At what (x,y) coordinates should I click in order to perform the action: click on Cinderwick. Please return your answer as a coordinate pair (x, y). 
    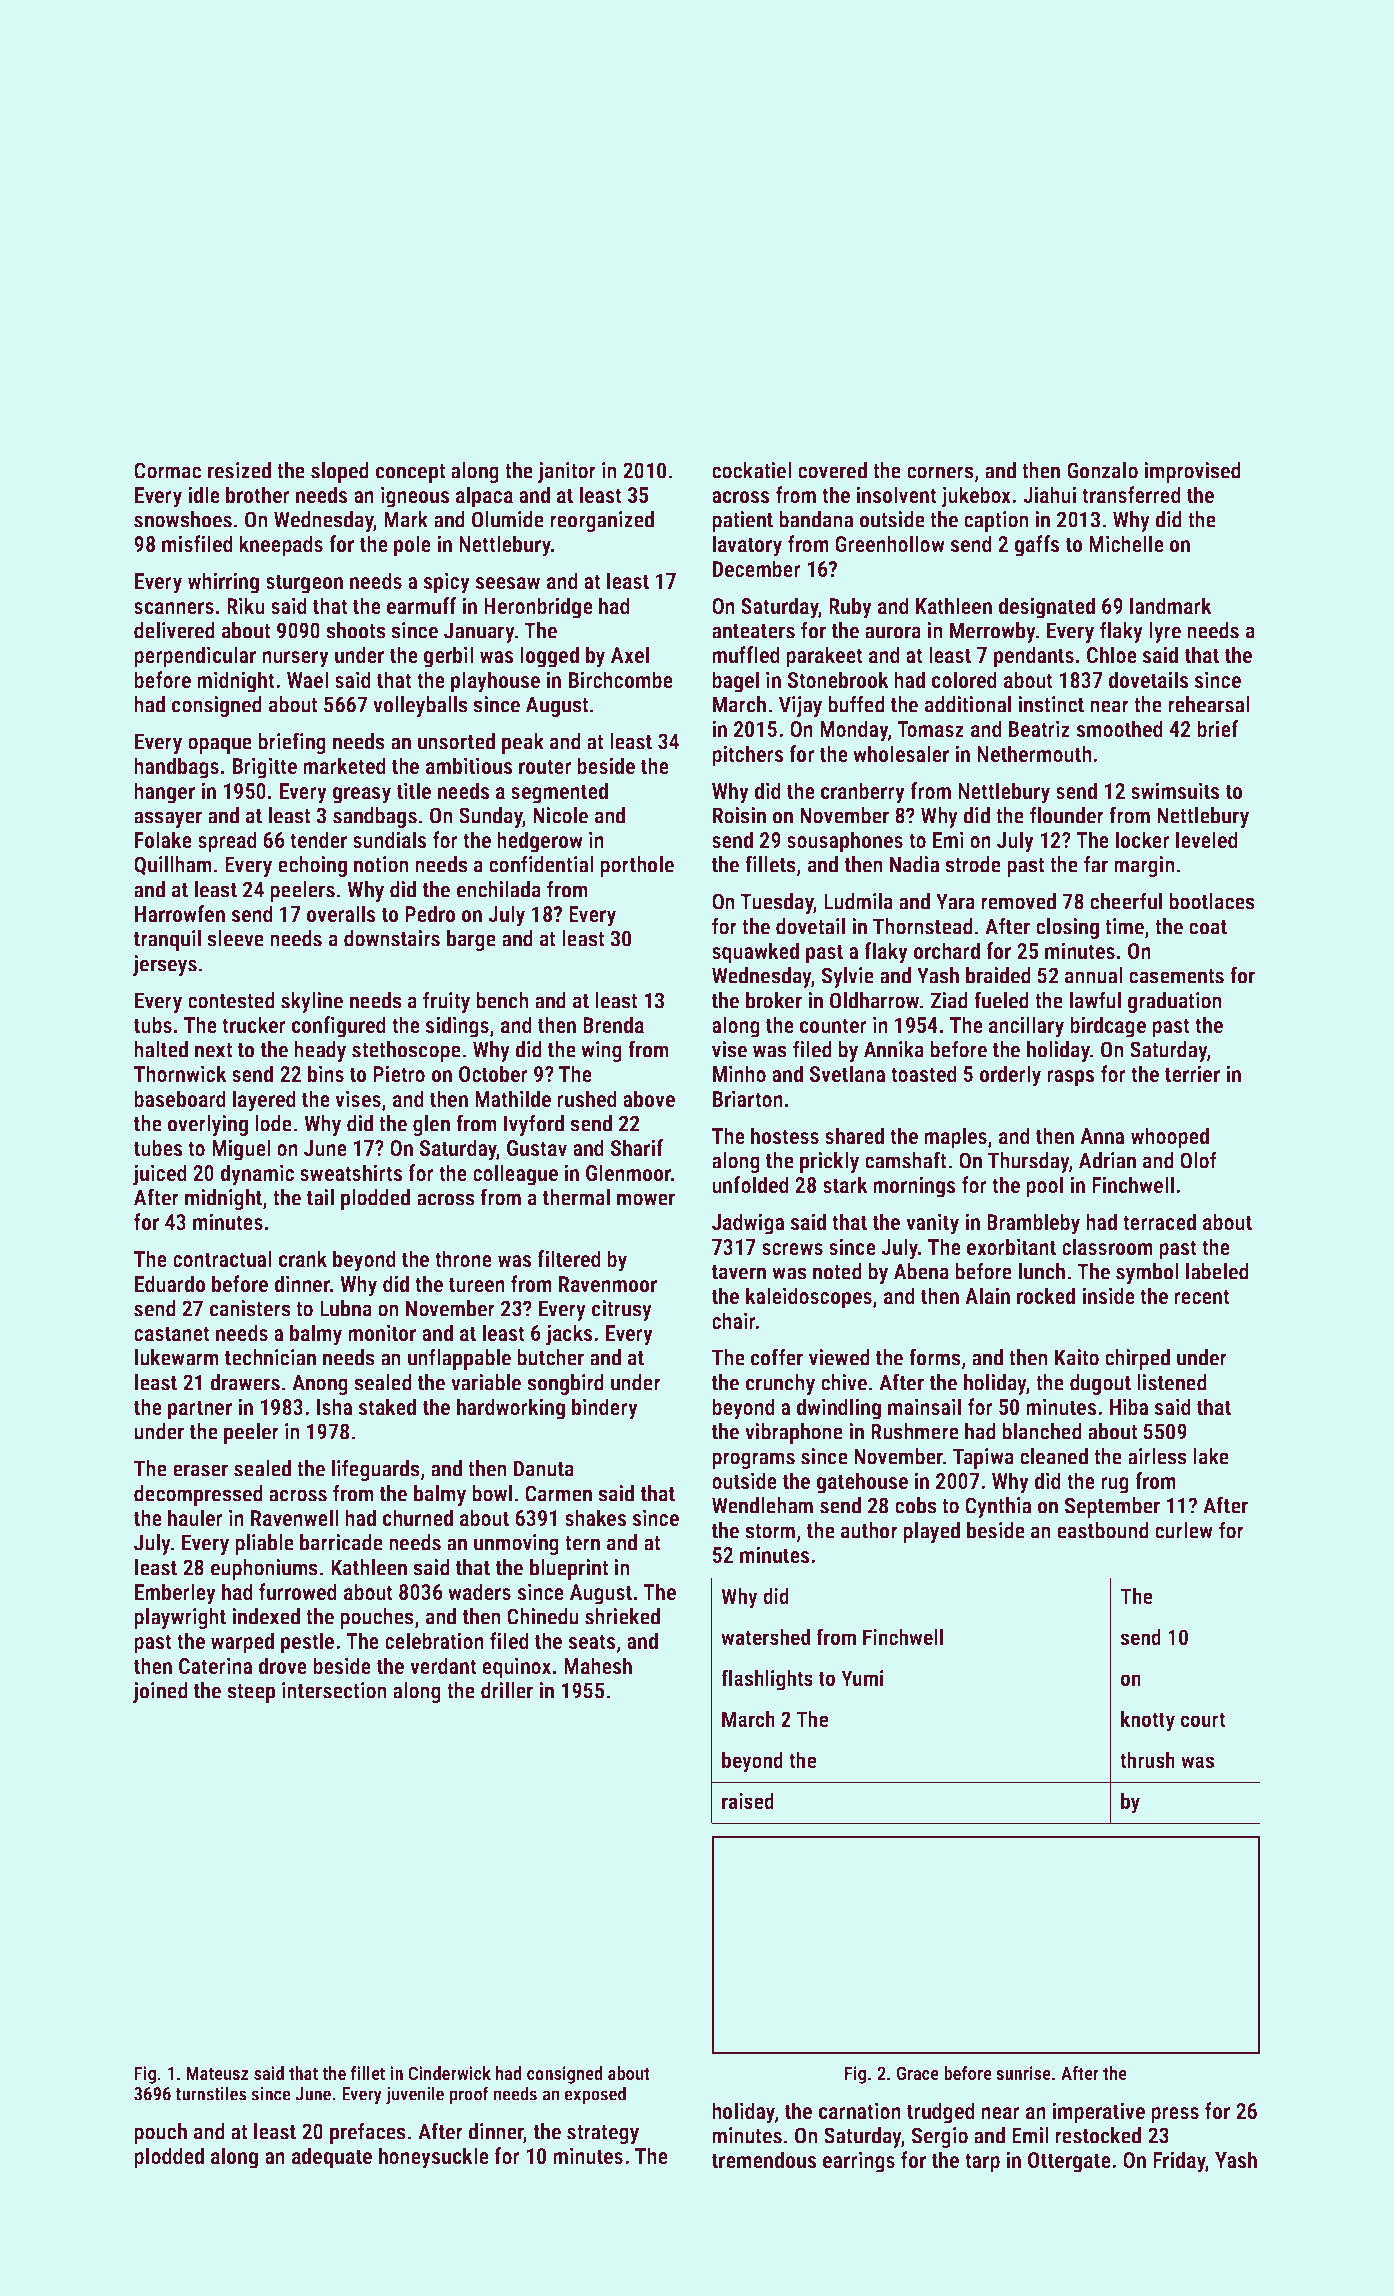
    Looking at the image, I should click on (450, 2073).
